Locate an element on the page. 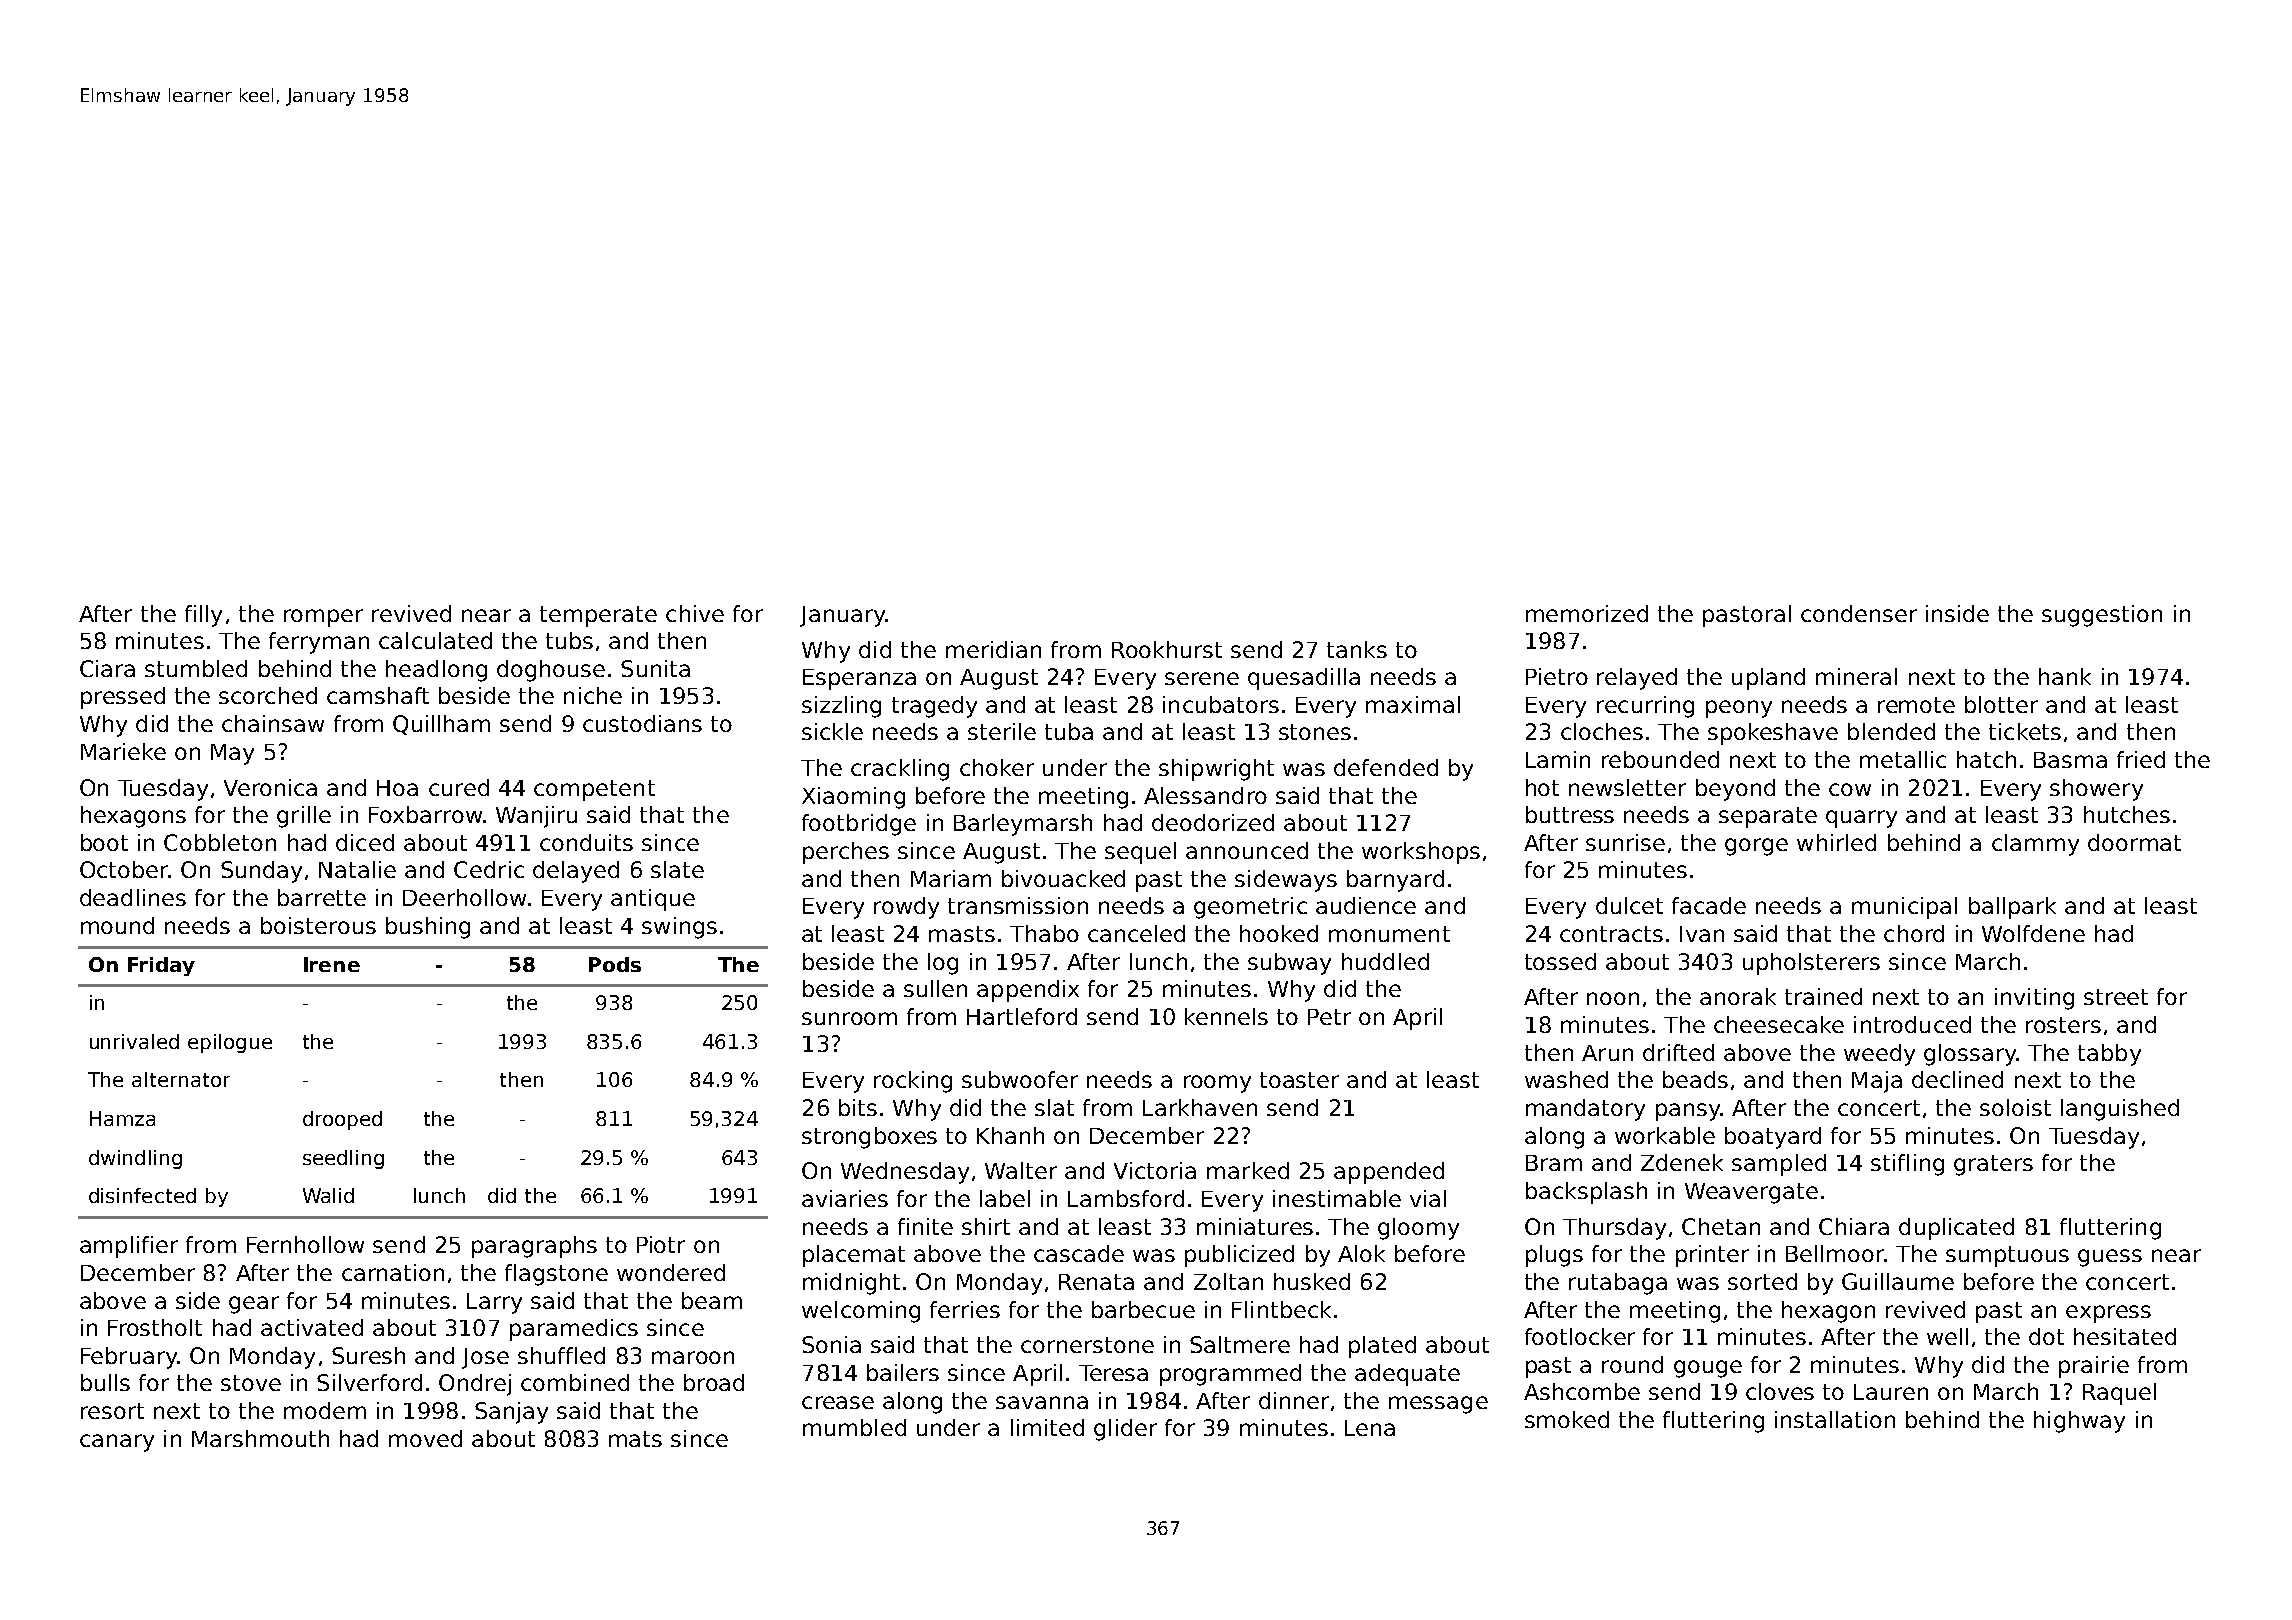 The image size is (2292, 1620). tickets is located at coordinates (2025, 731).
